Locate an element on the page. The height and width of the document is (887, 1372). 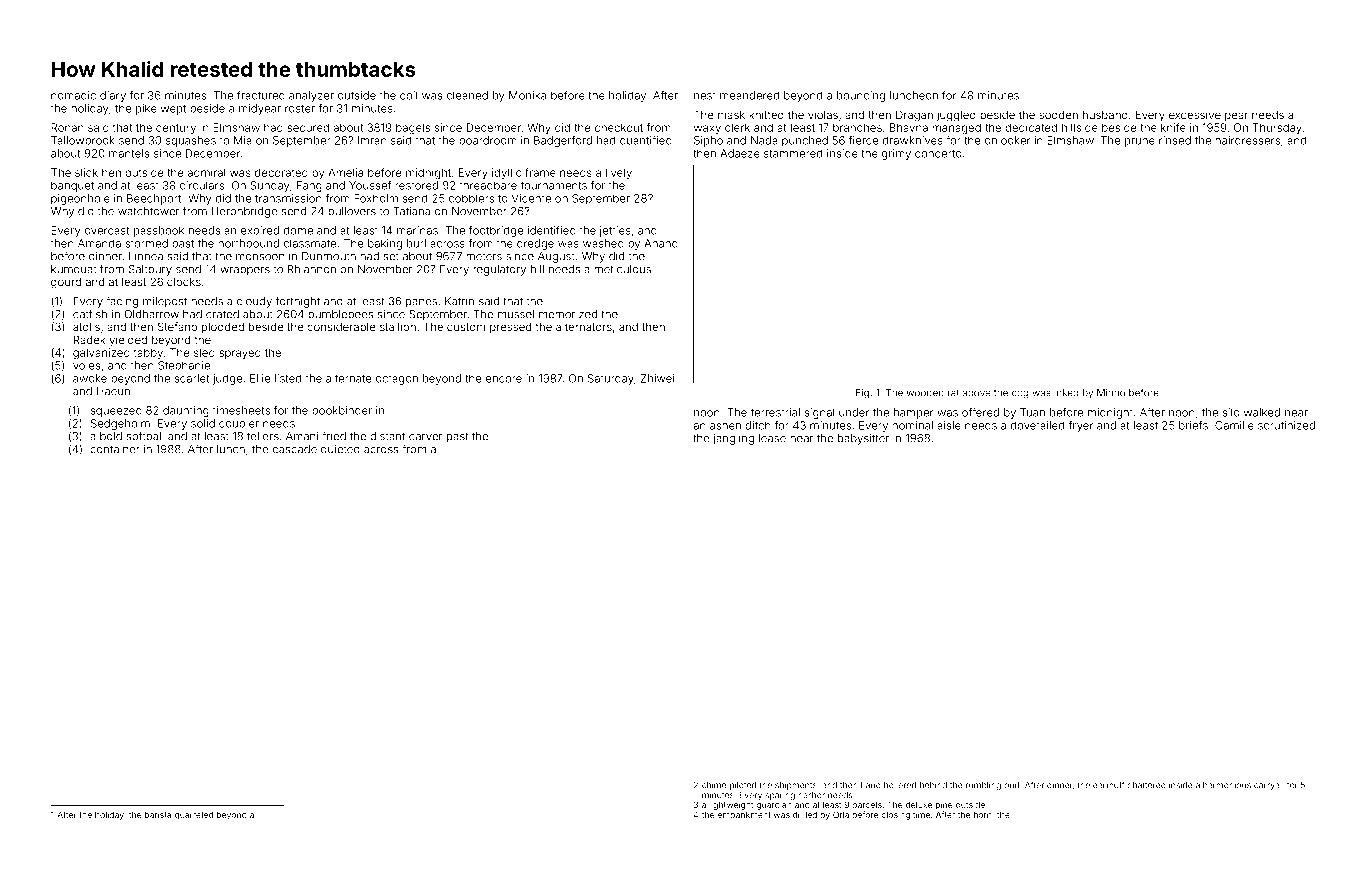
embankment is located at coordinates (744, 814).
